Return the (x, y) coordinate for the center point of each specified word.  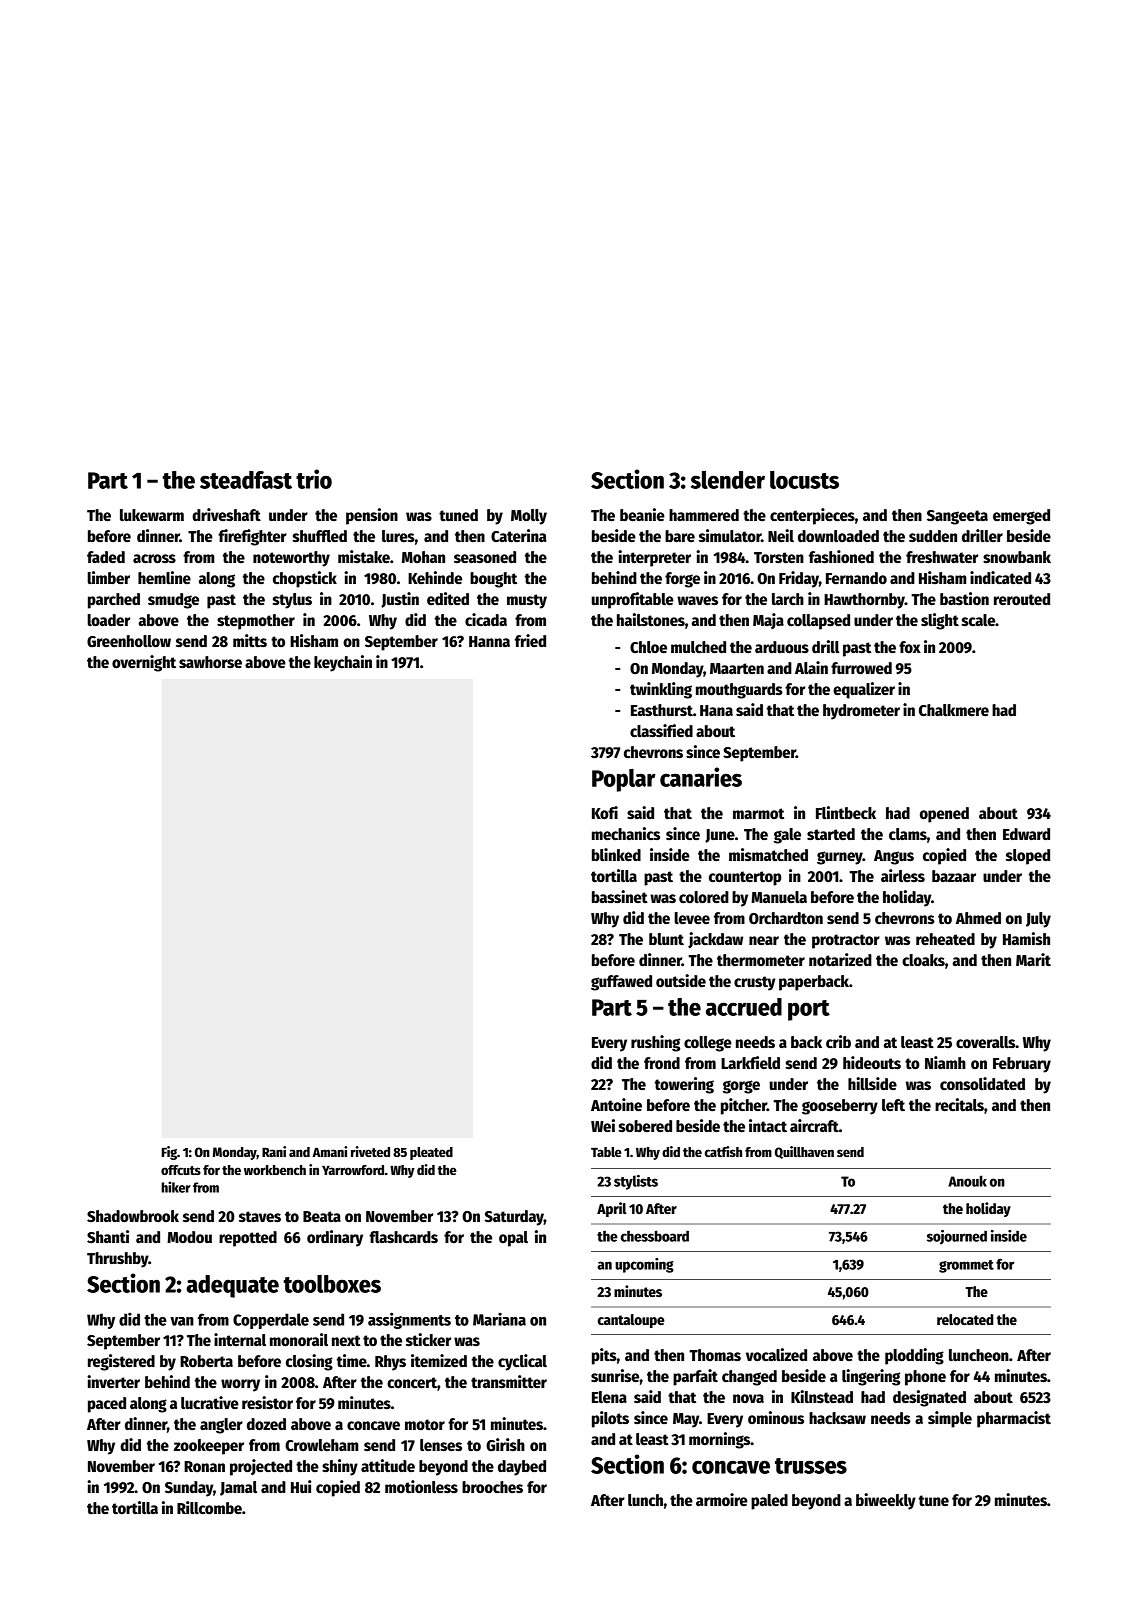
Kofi (605, 813)
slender (728, 480)
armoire (722, 1499)
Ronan (204, 1466)
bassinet (620, 897)
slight (940, 621)
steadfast (246, 480)
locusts (804, 480)
